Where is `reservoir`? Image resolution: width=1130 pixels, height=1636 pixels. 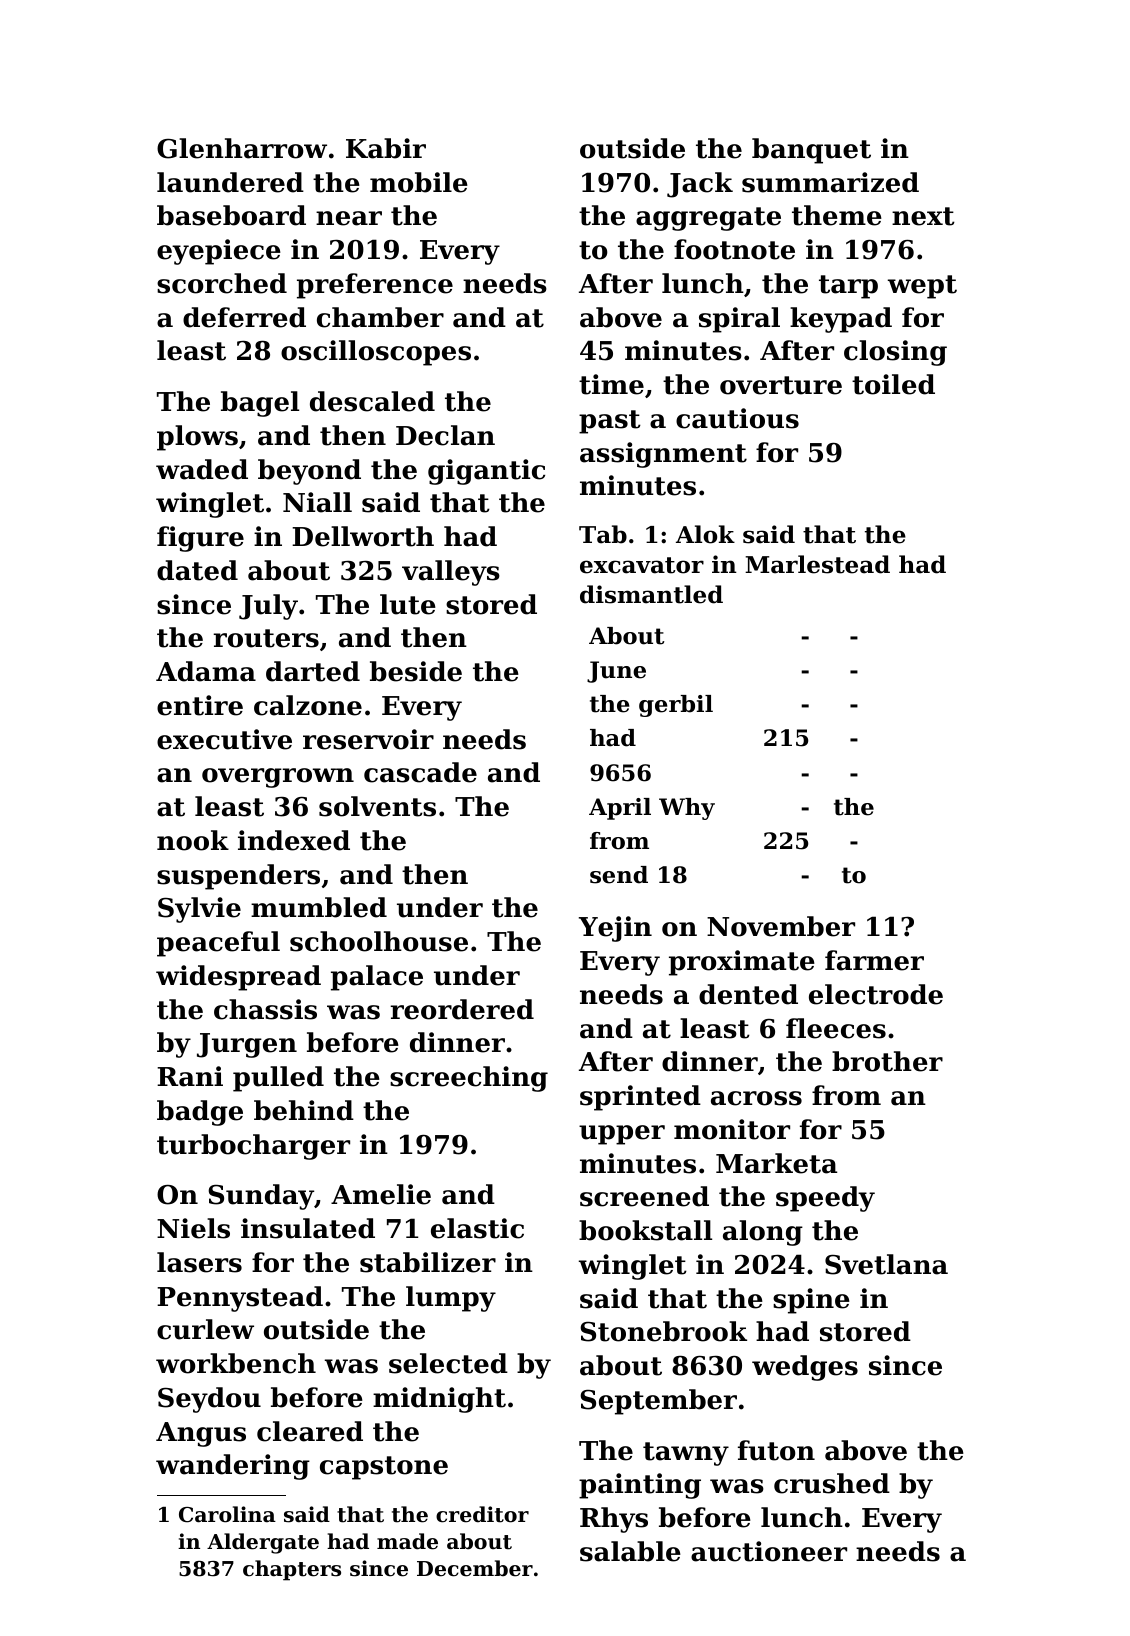 reservoir is located at coordinates (368, 739).
